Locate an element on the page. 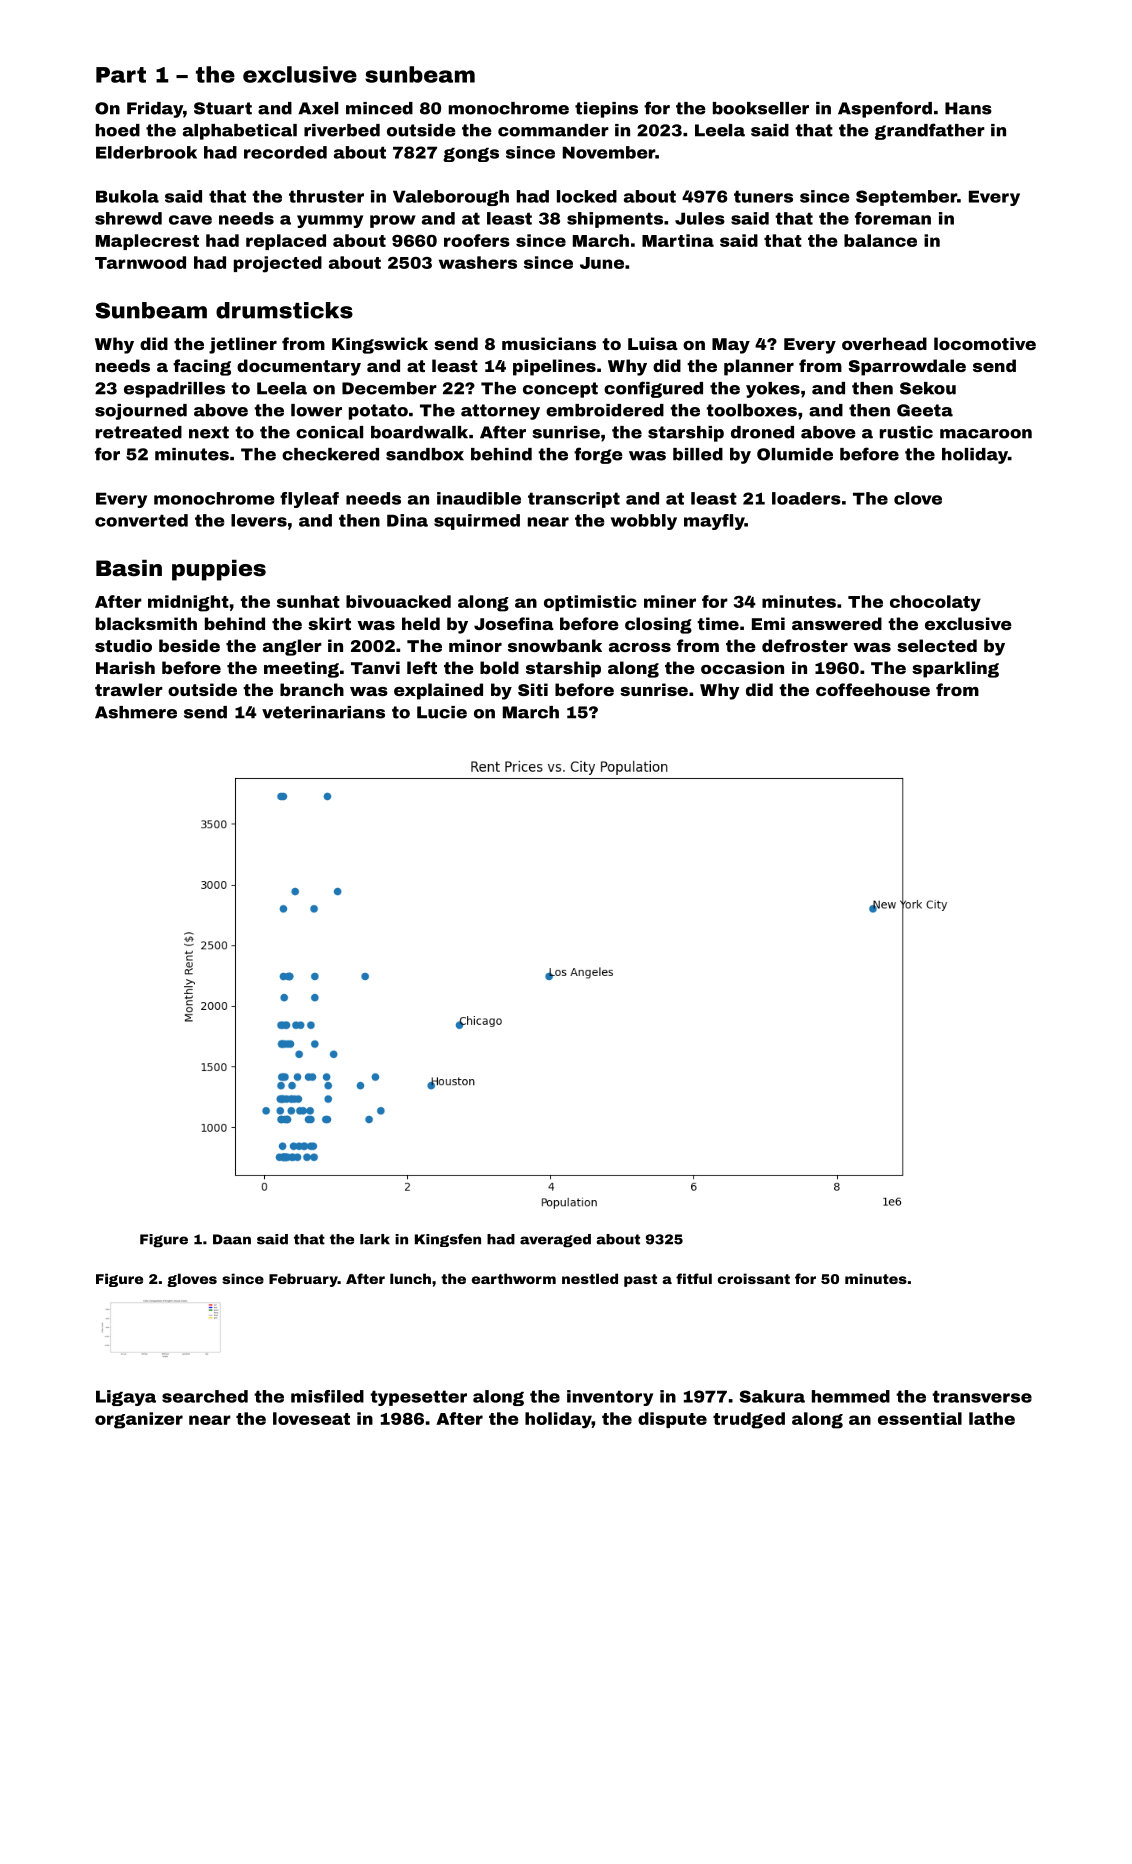 The width and height of the page is (1132, 1864). Luisa is located at coordinates (653, 343).
